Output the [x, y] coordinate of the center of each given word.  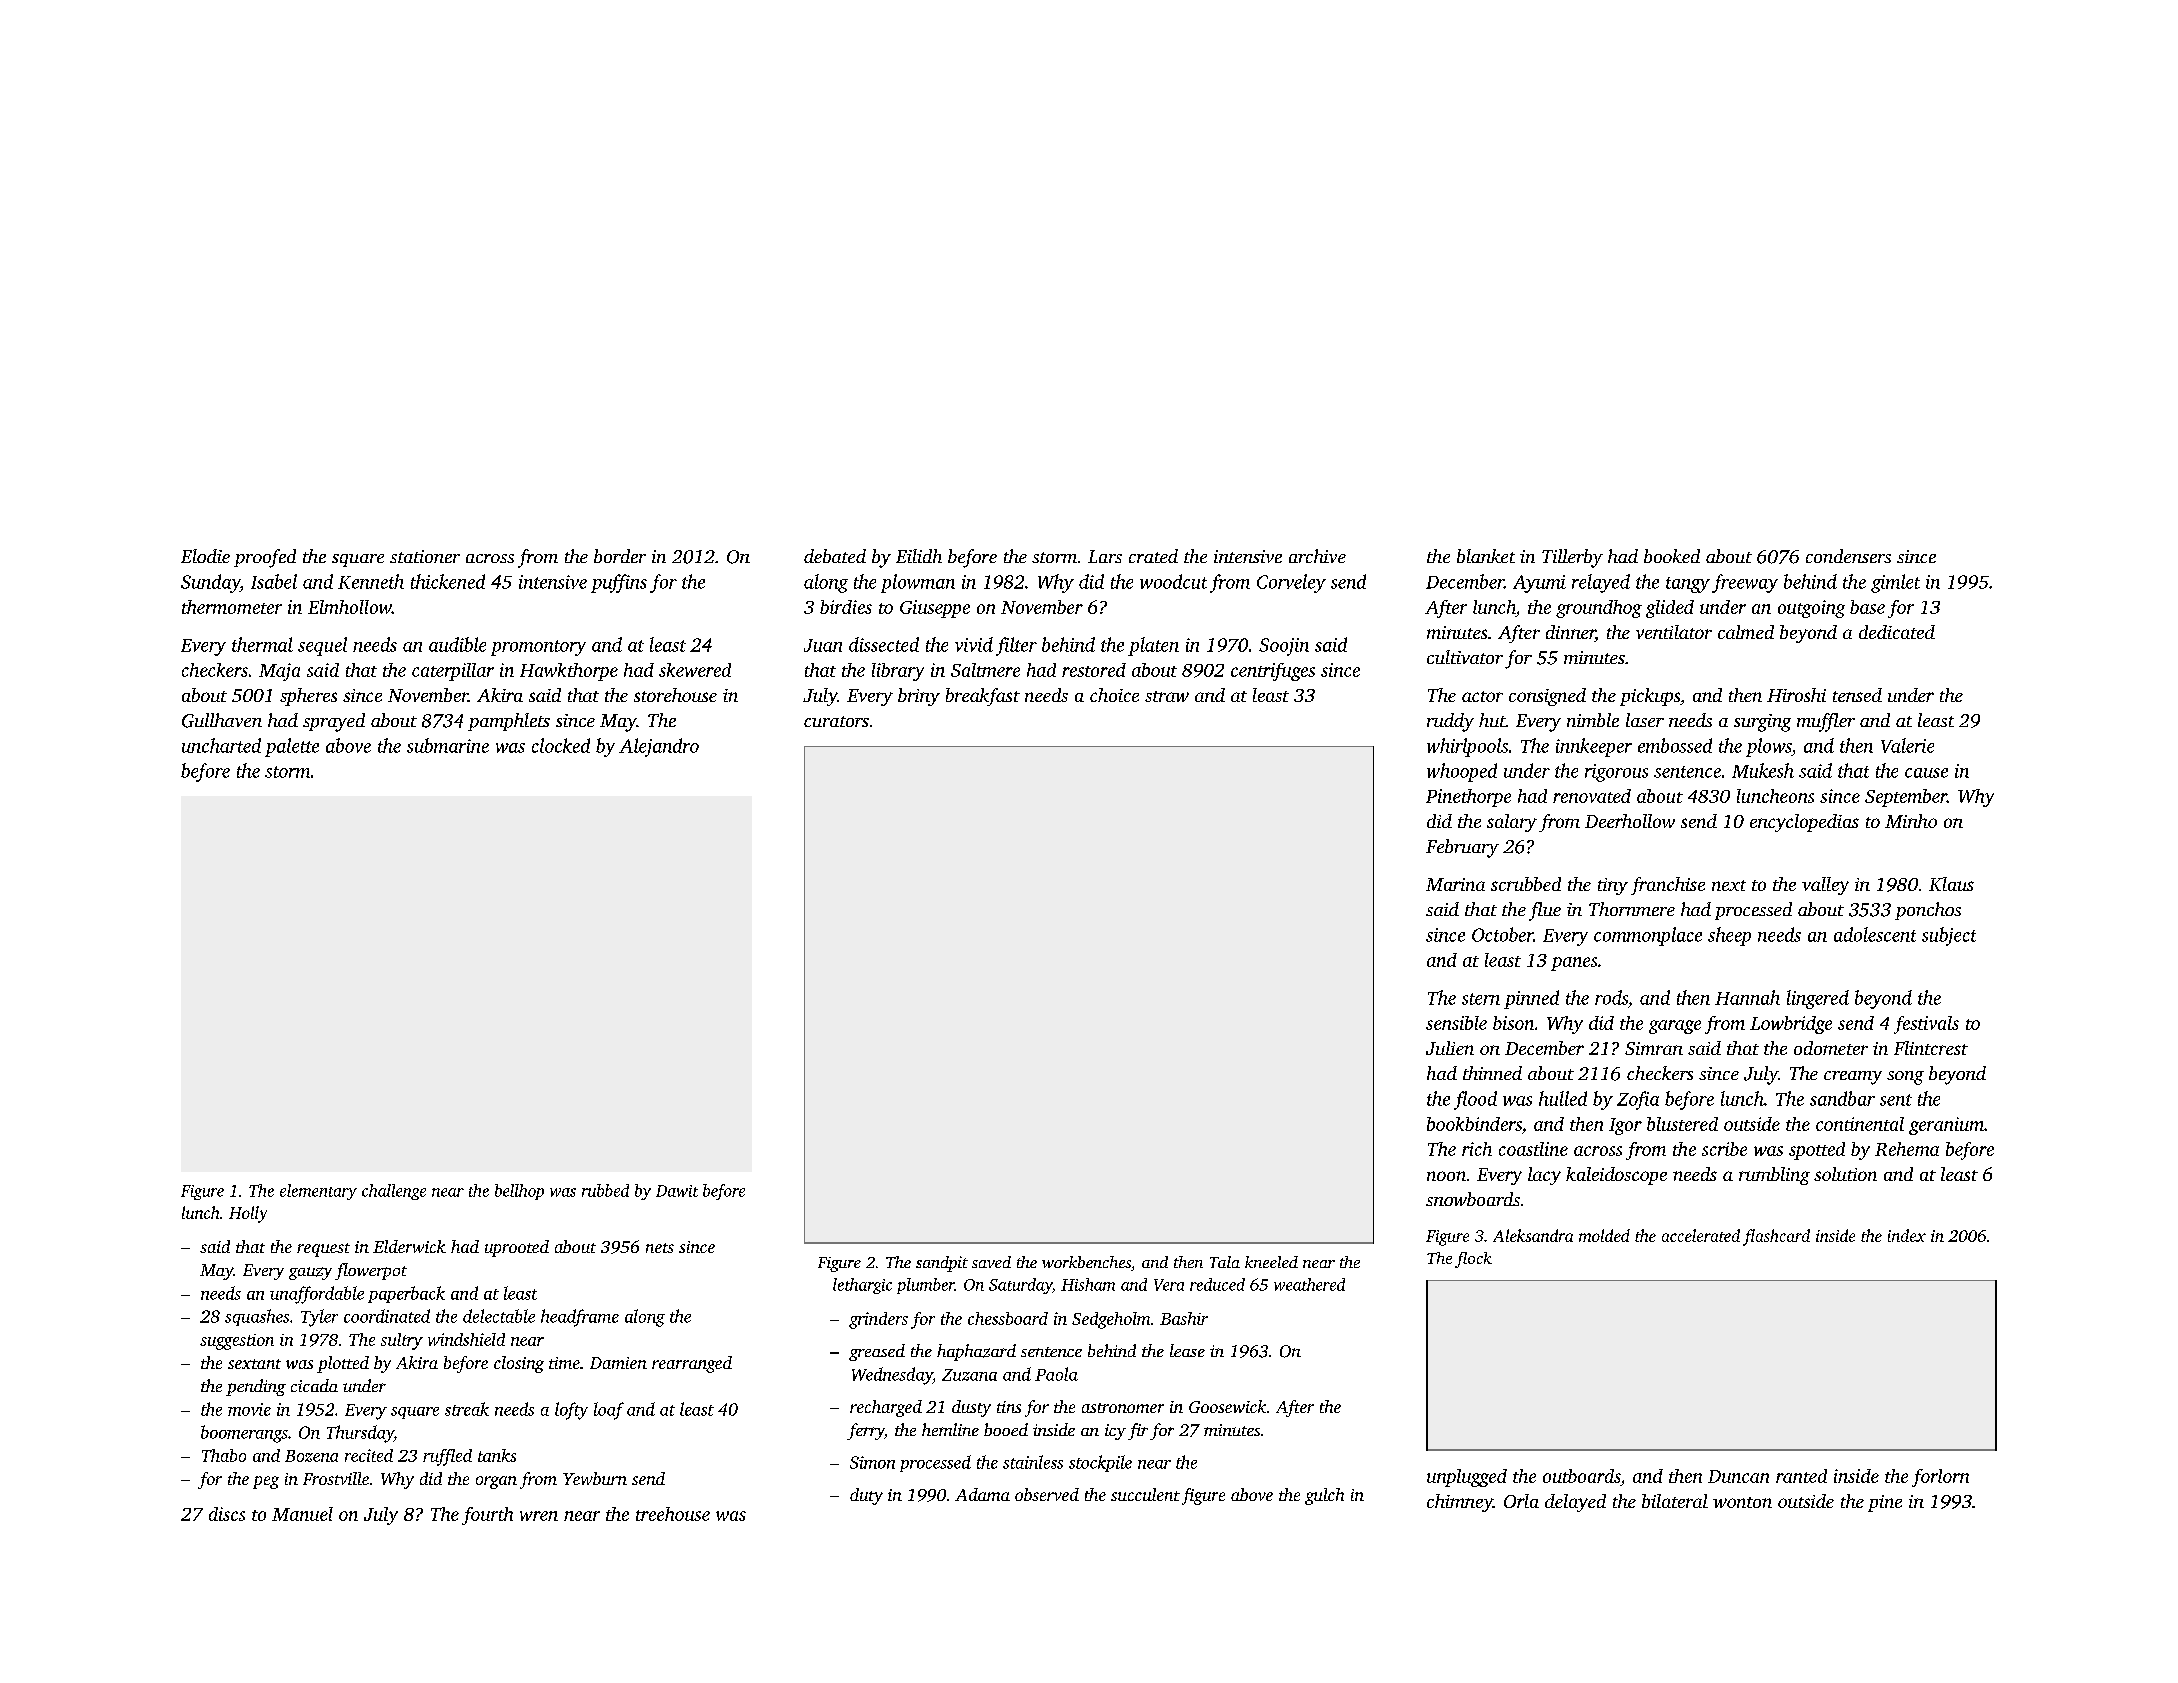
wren [539, 1516]
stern [1481, 999]
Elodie [205, 556]
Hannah [1747, 997]
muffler [1826, 722]
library [898, 672]
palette [292, 747]
